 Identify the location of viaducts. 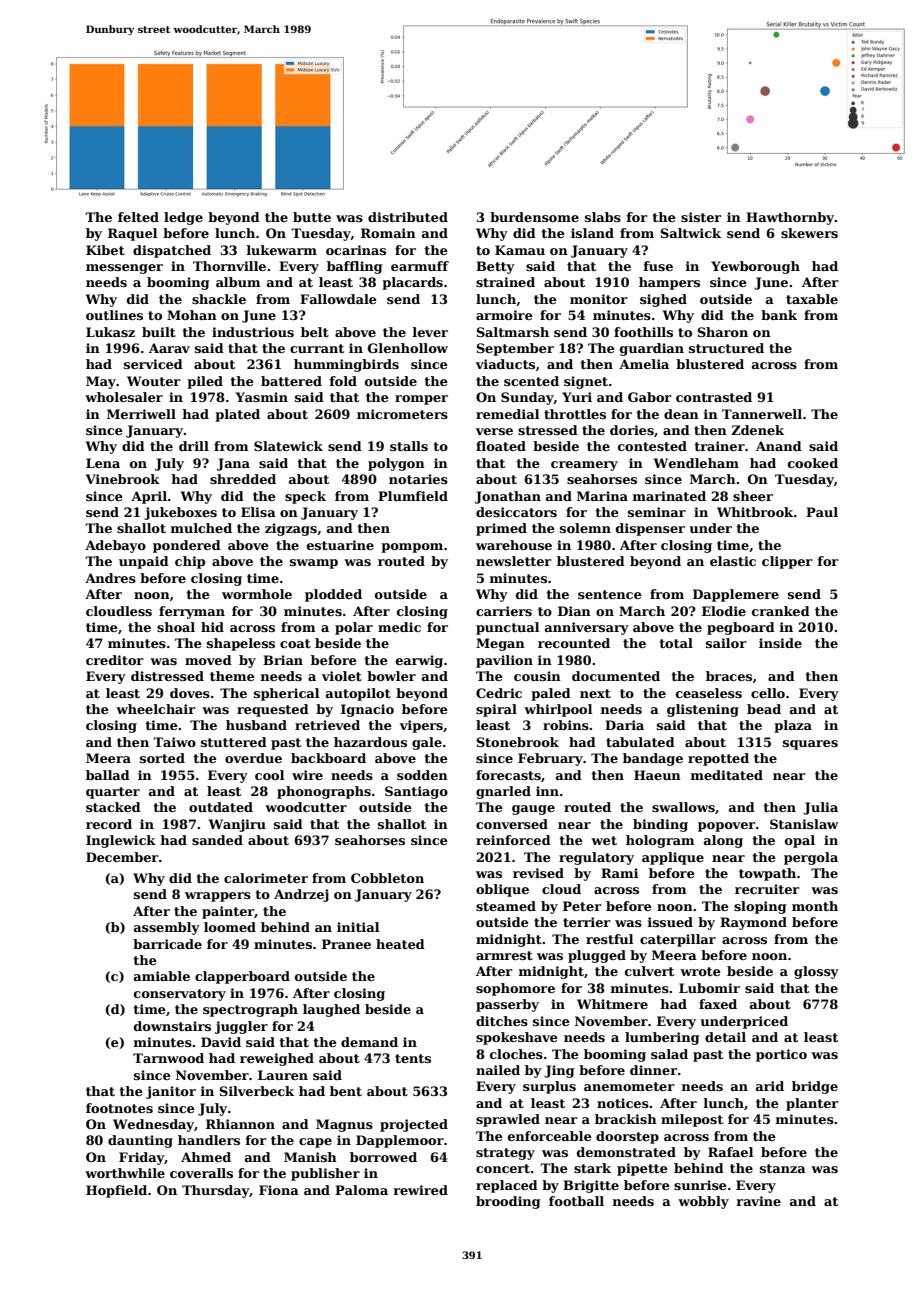
(505, 364).
